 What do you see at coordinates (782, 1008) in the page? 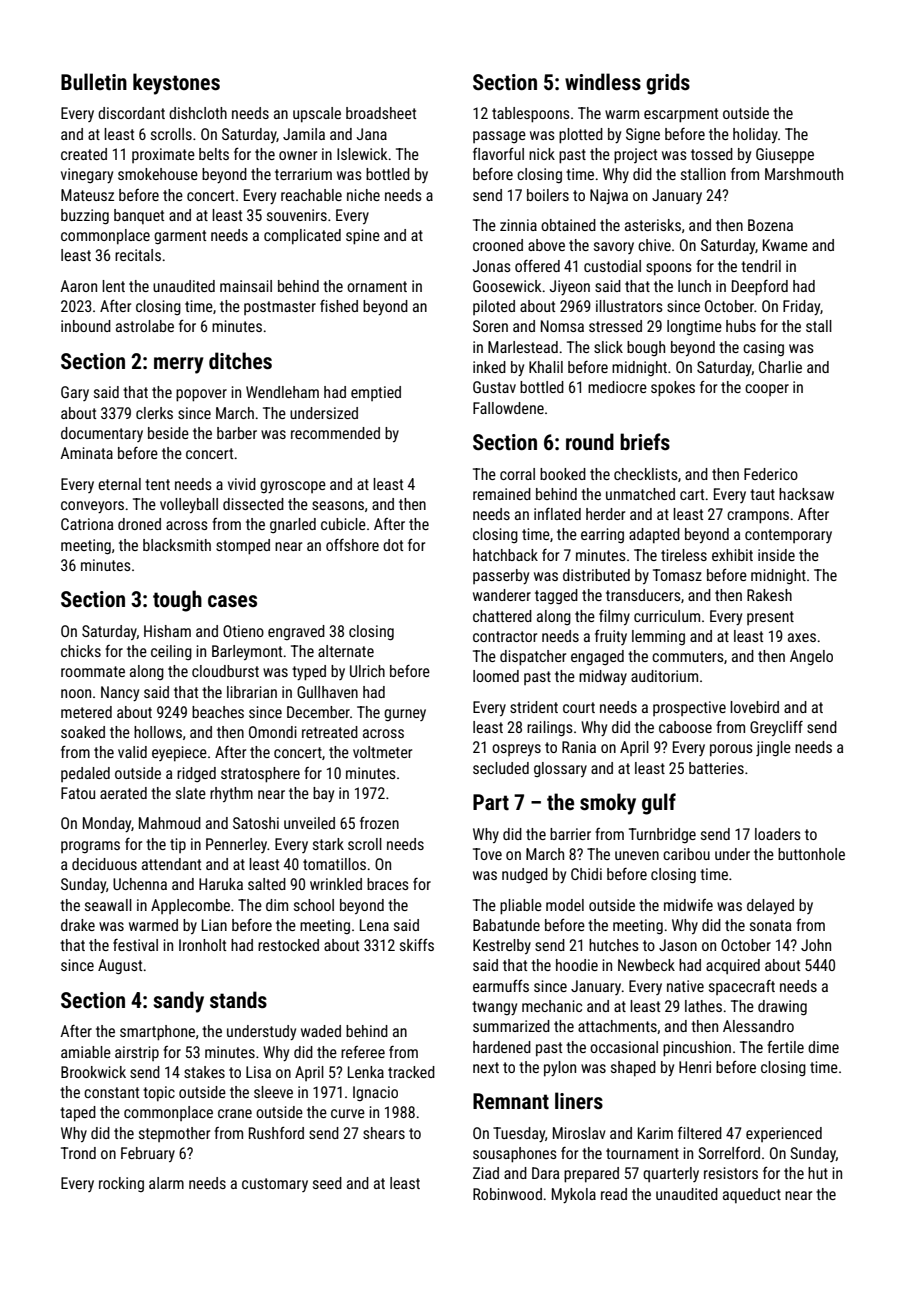
I see `drawing` at bounding box center [782, 1008].
